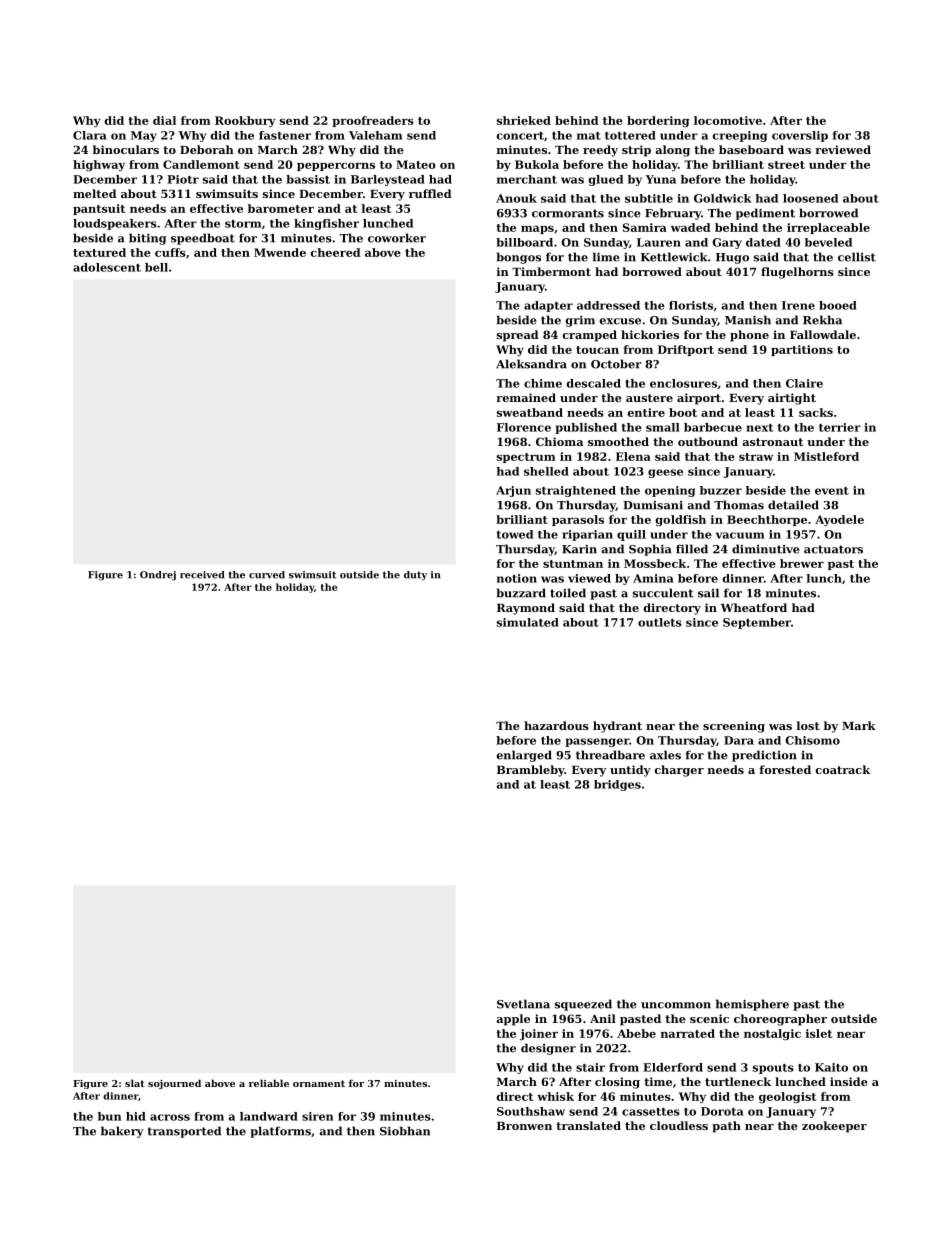 The width and height of the page is (952, 1233). What do you see at coordinates (267, 575) in the page?
I see `curved` at bounding box center [267, 575].
